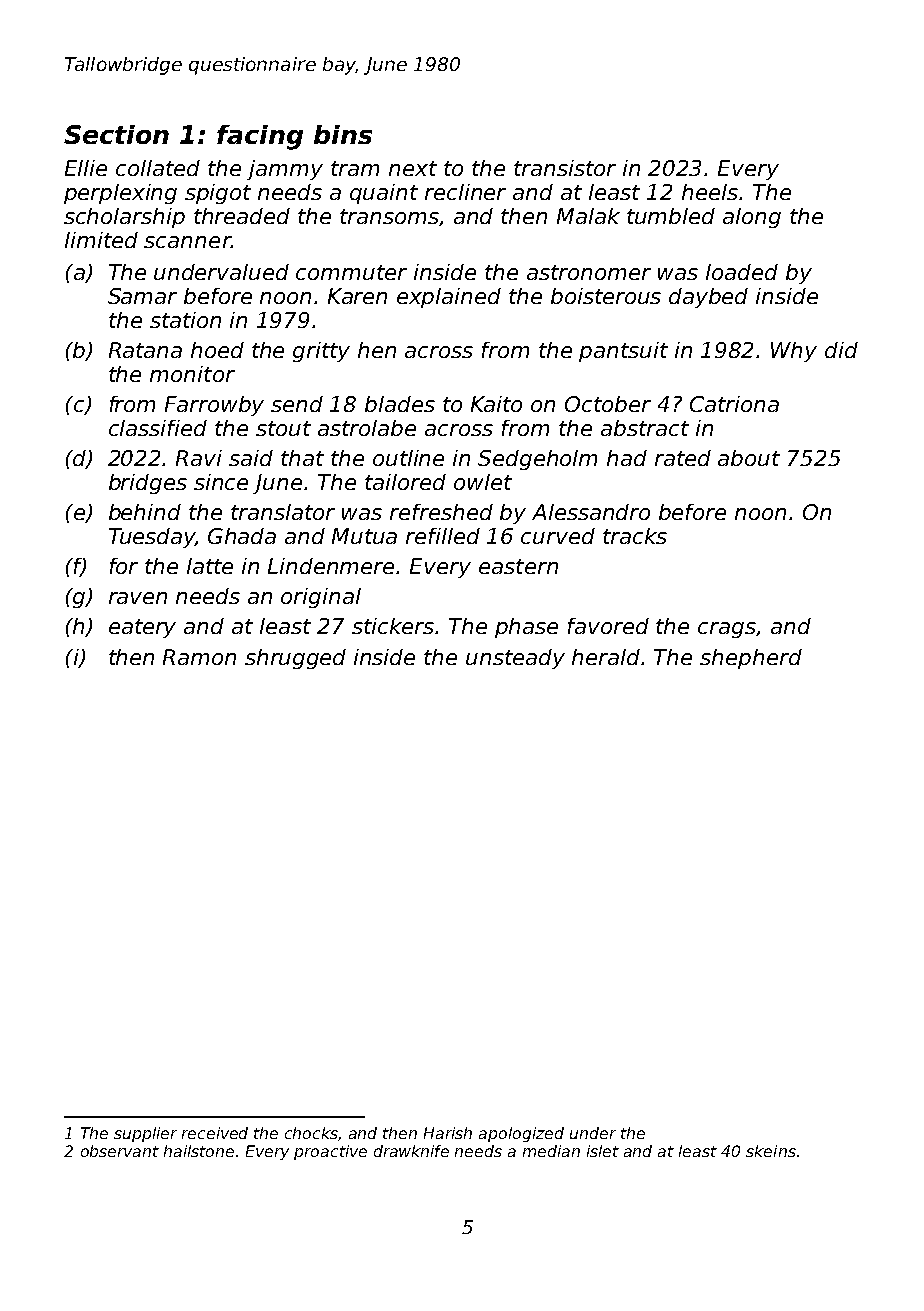  I want to click on unsteady, so click(515, 659).
